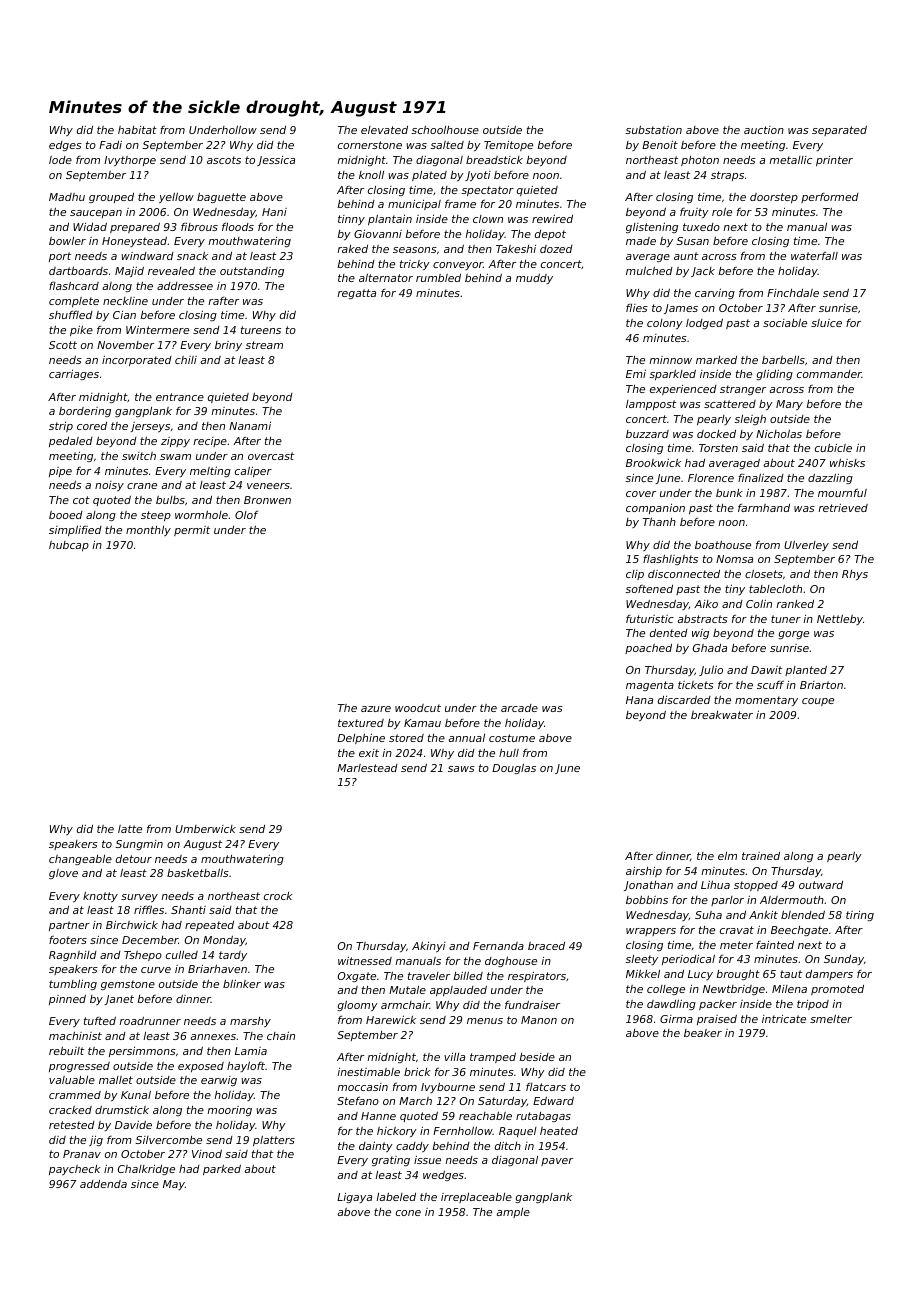  I want to click on Mary, so click(789, 405).
